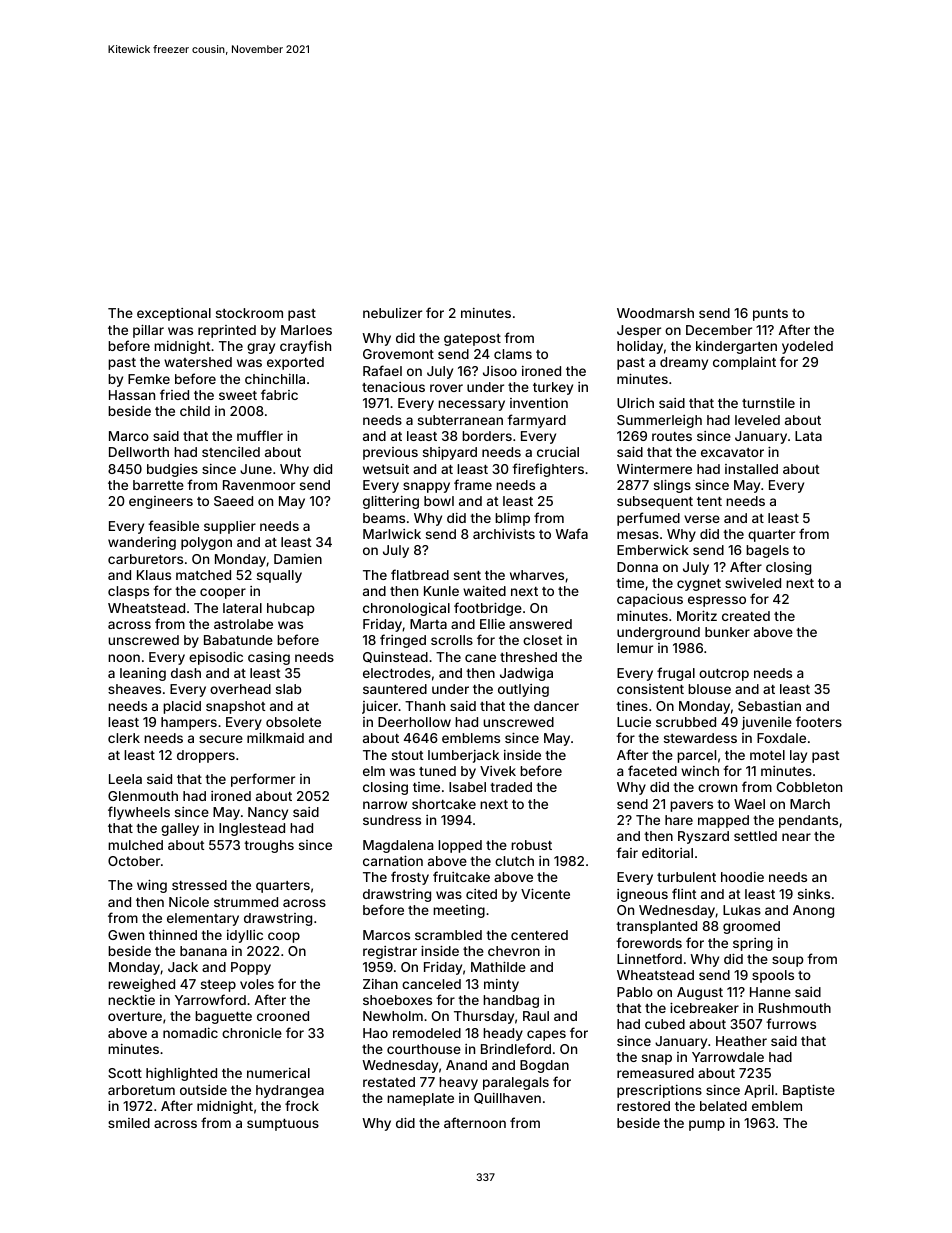 The height and width of the screenshot is (1233, 952). I want to click on scrolls, so click(452, 640).
